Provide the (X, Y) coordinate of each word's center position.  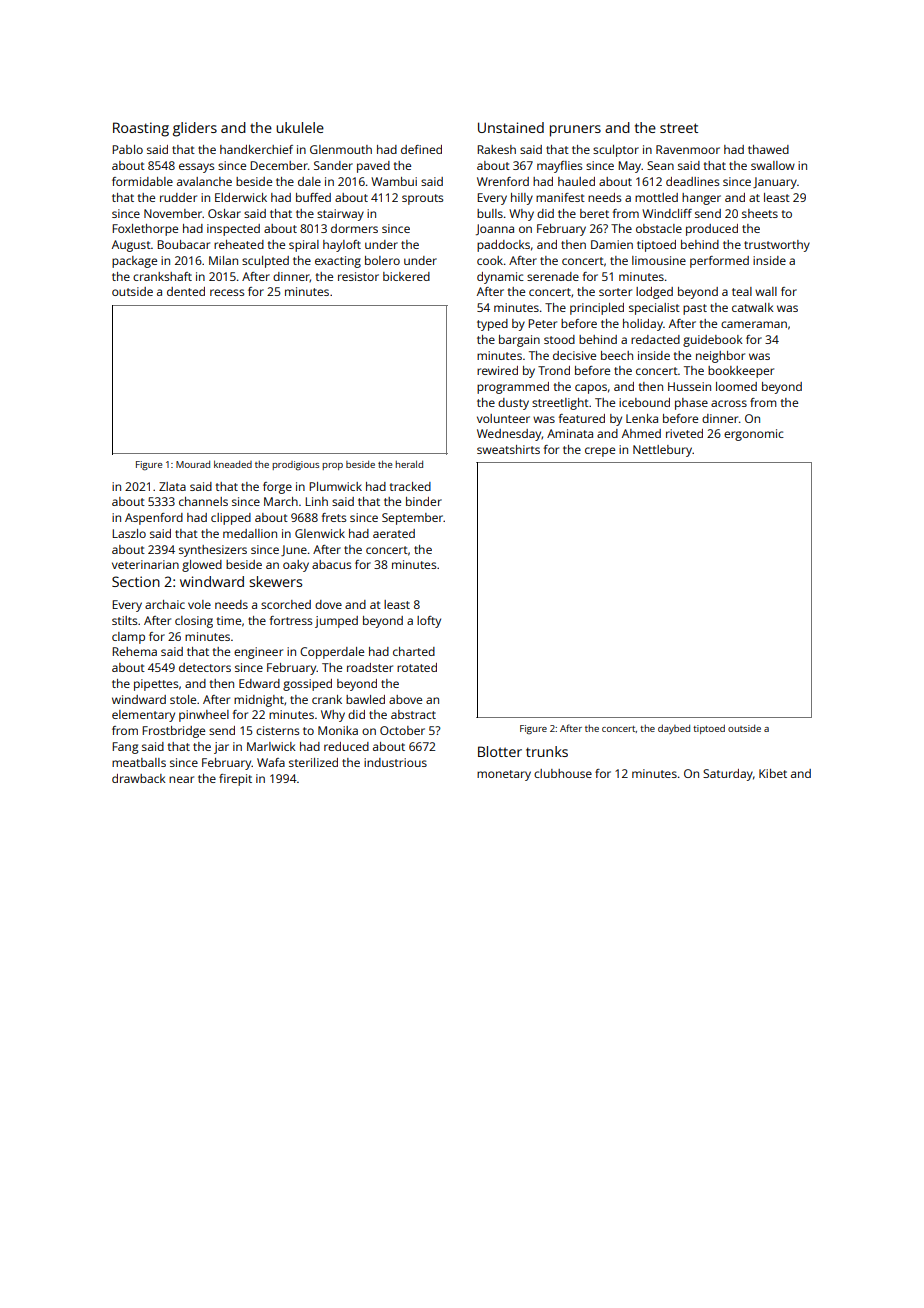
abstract (413, 714)
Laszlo (129, 533)
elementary (143, 716)
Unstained (511, 127)
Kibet (773, 773)
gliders (195, 129)
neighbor (720, 357)
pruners (575, 131)
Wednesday (509, 435)
